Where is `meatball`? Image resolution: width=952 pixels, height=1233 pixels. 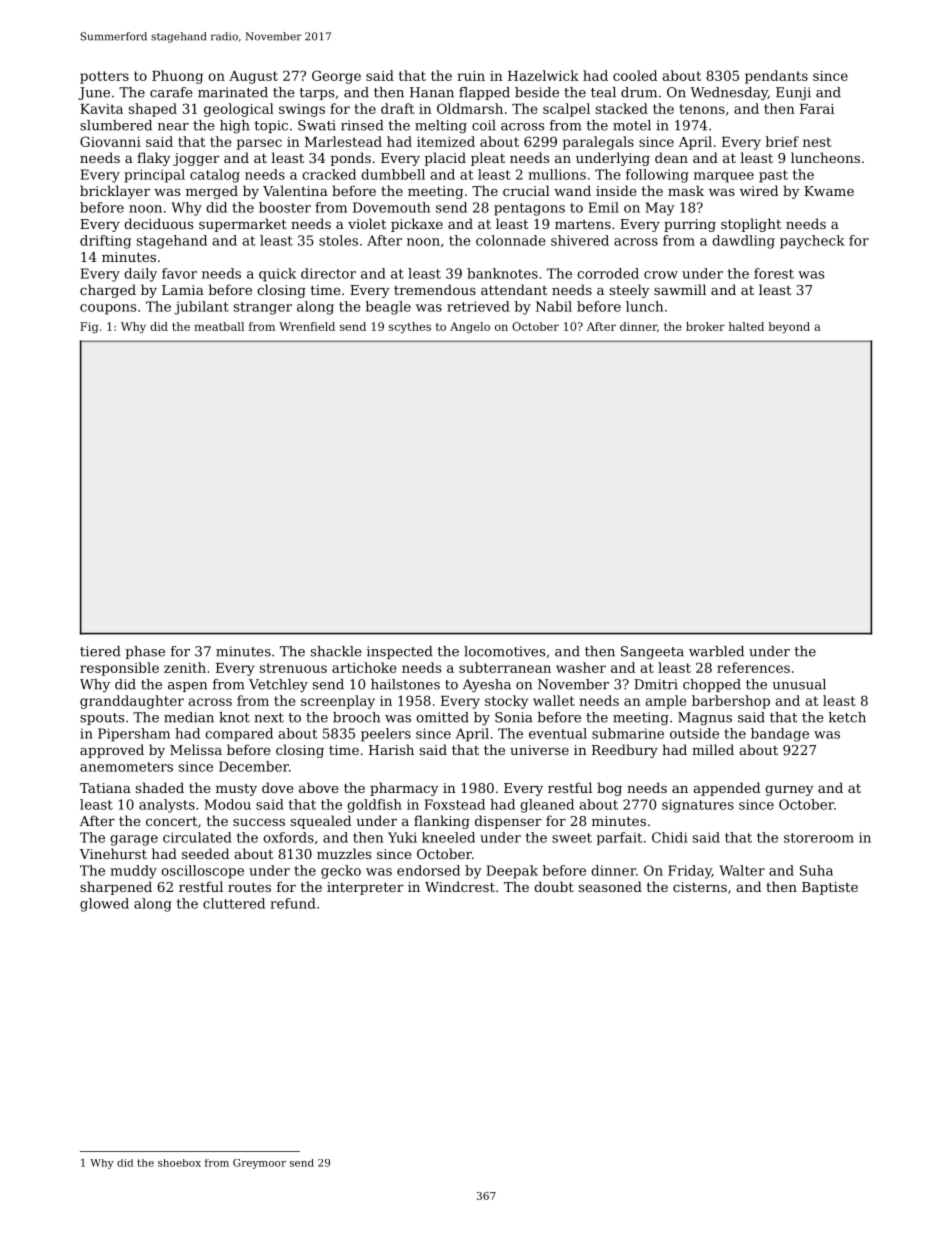 meatball is located at coordinates (219, 326).
